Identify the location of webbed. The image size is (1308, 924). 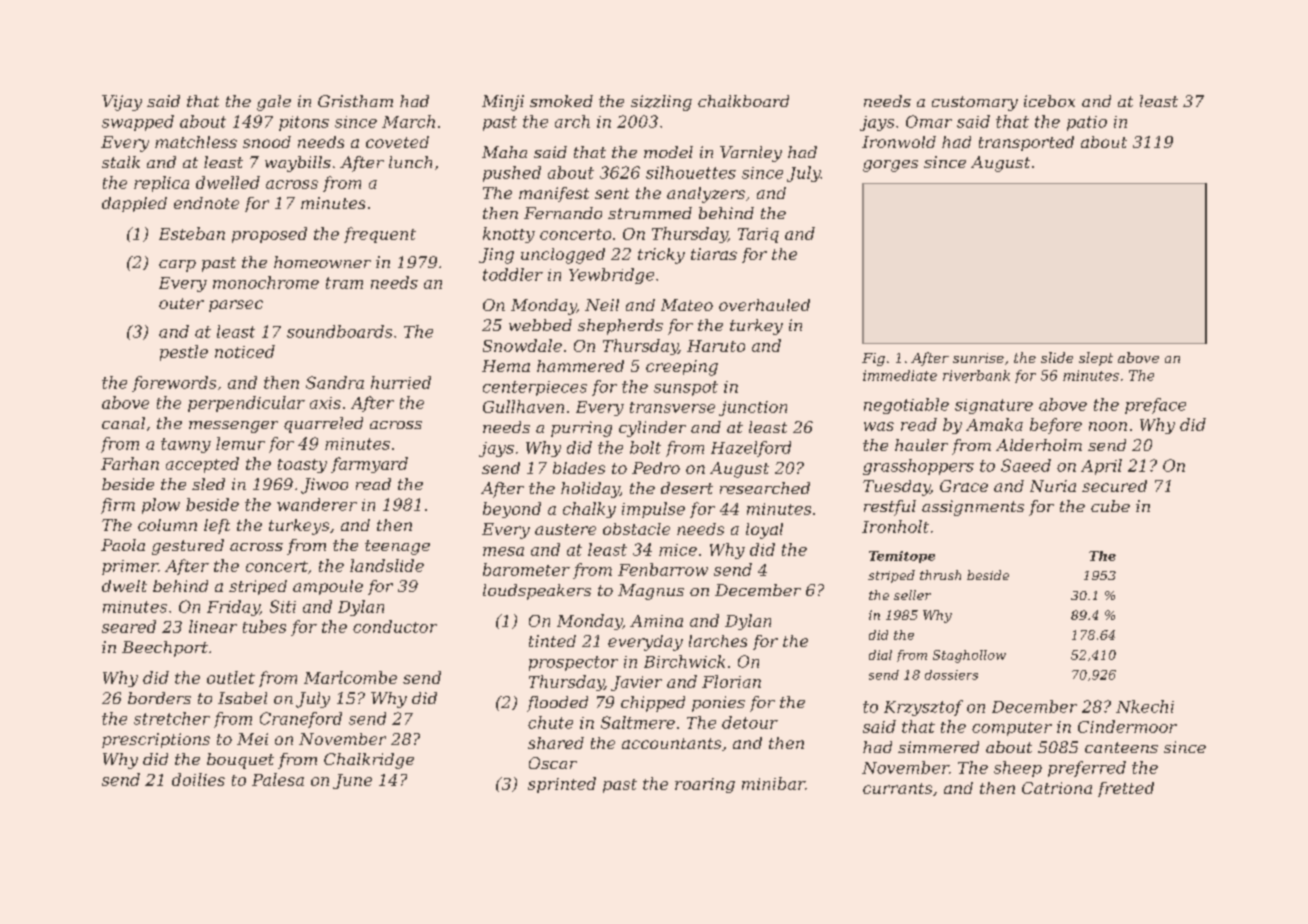
(540, 325).
